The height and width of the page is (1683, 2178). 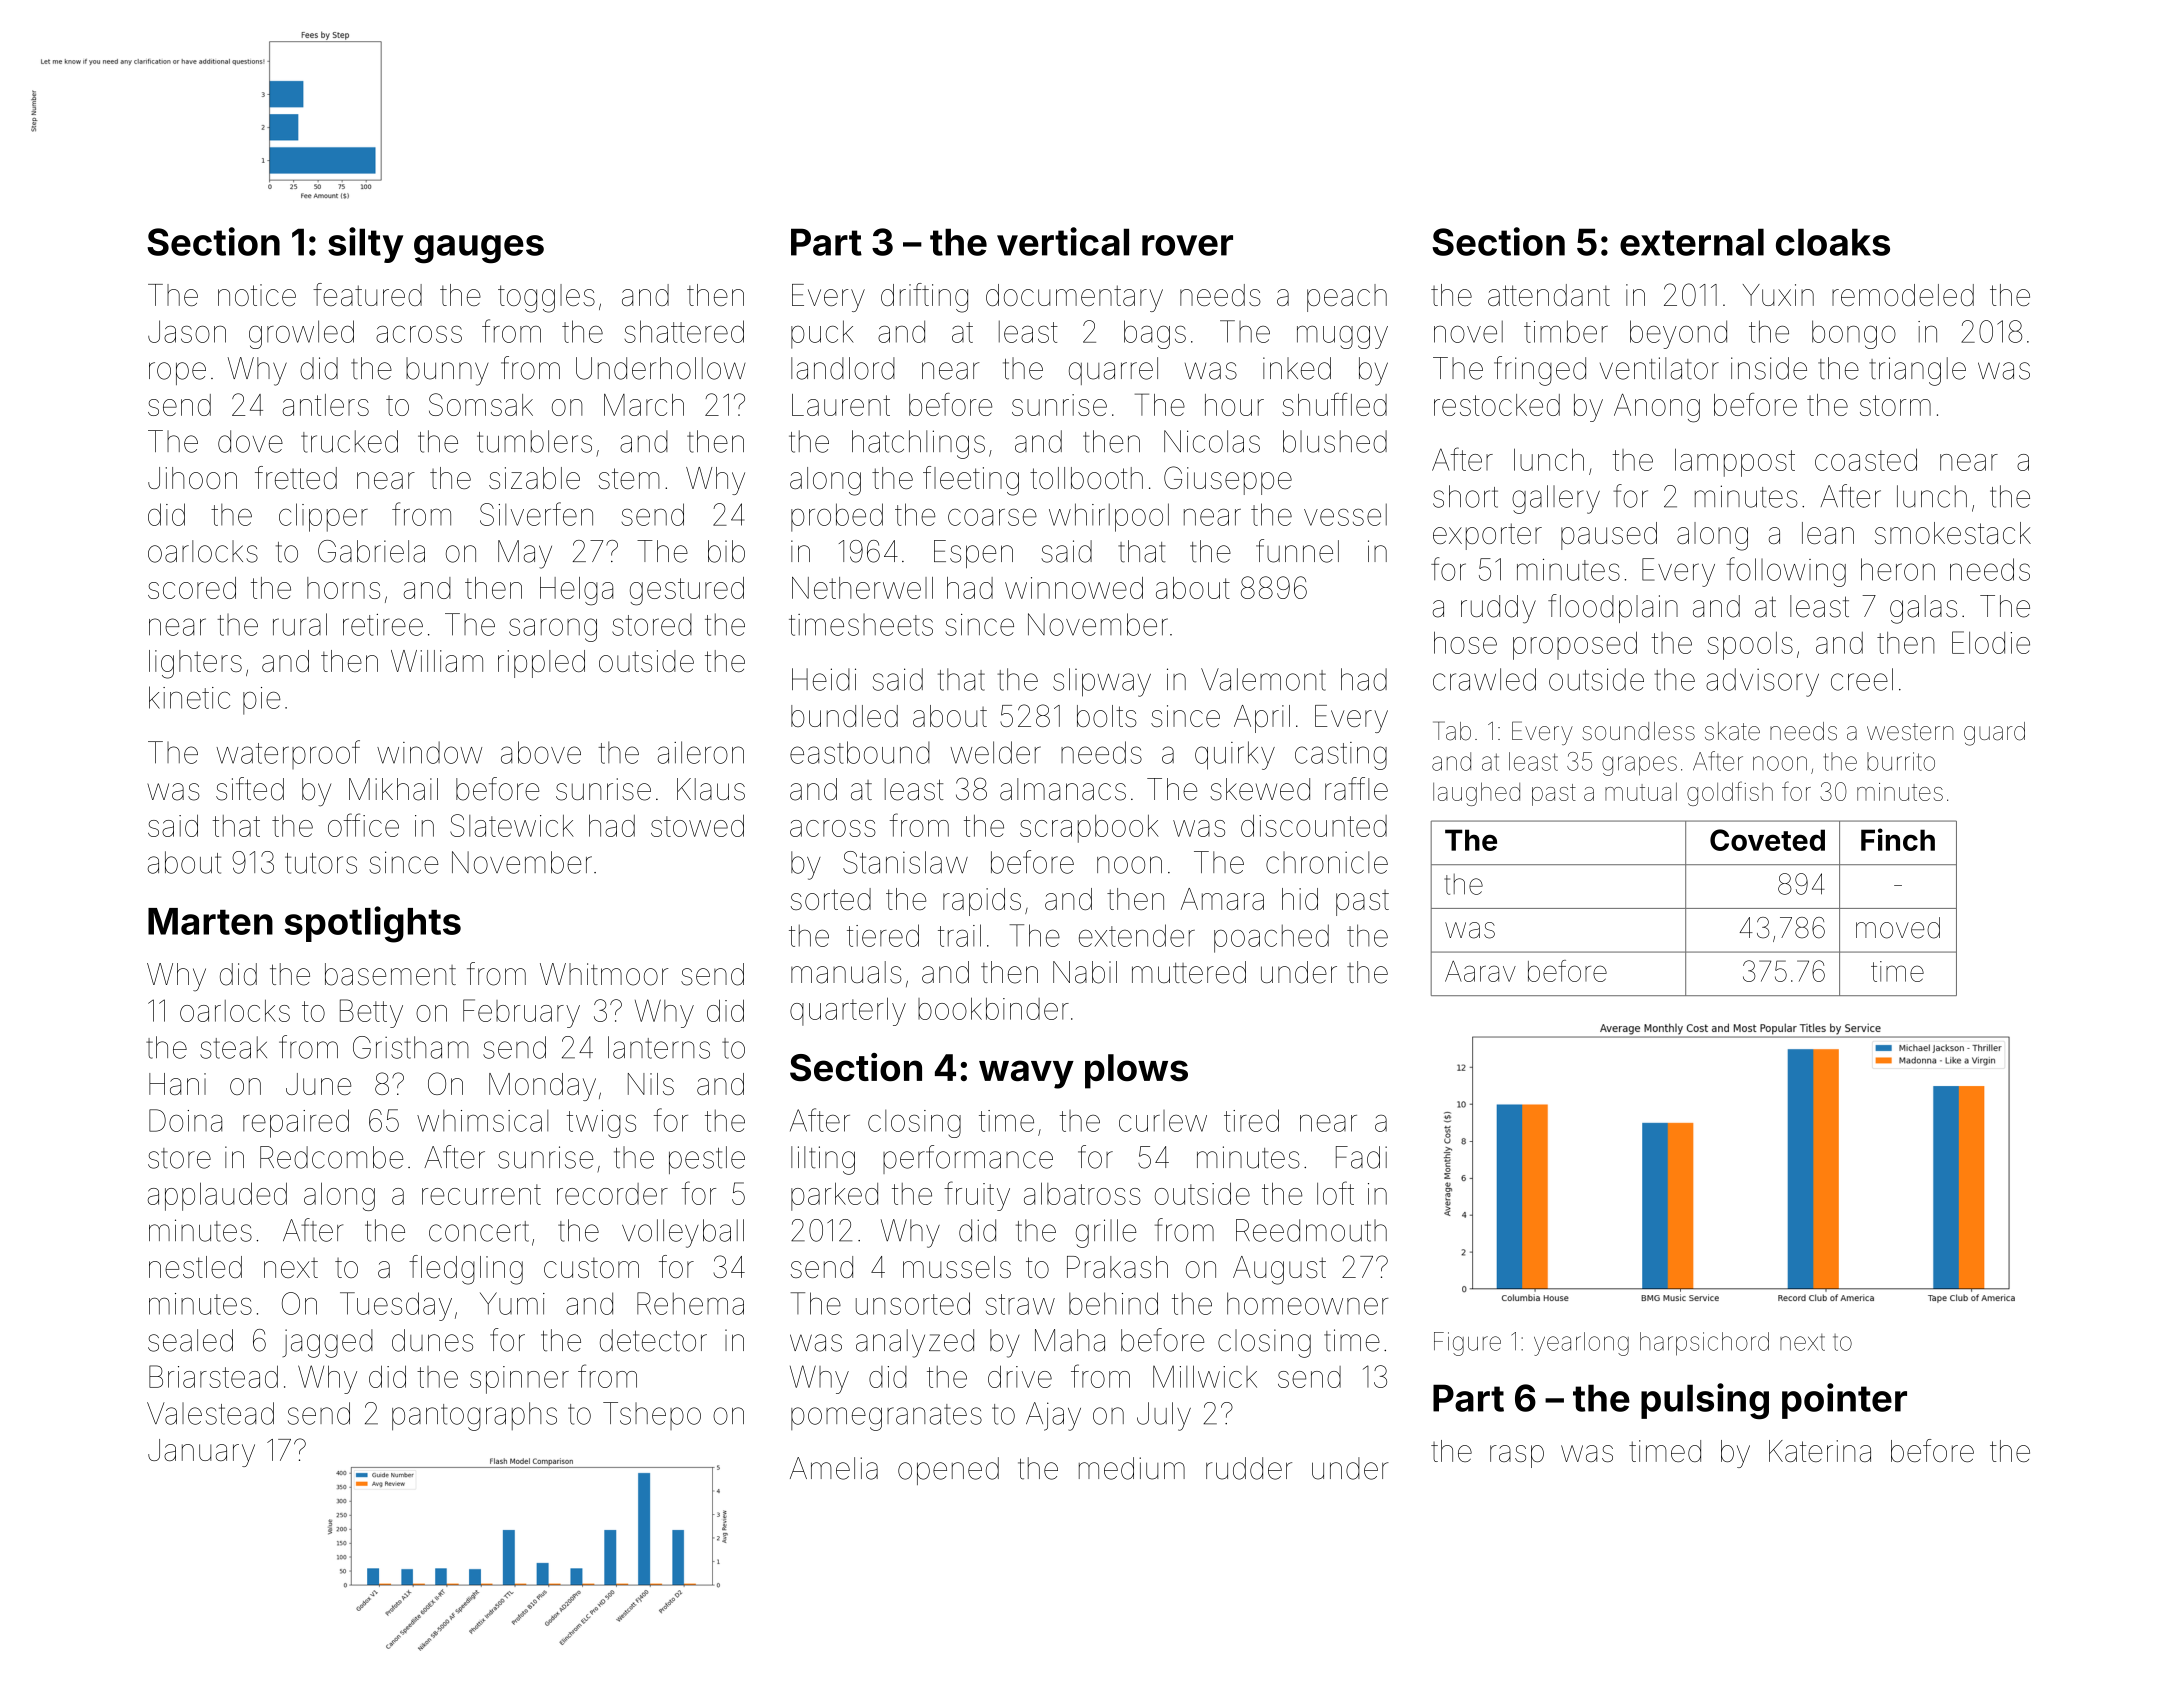 What do you see at coordinates (1361, 1157) in the page?
I see `Fadi` at bounding box center [1361, 1157].
